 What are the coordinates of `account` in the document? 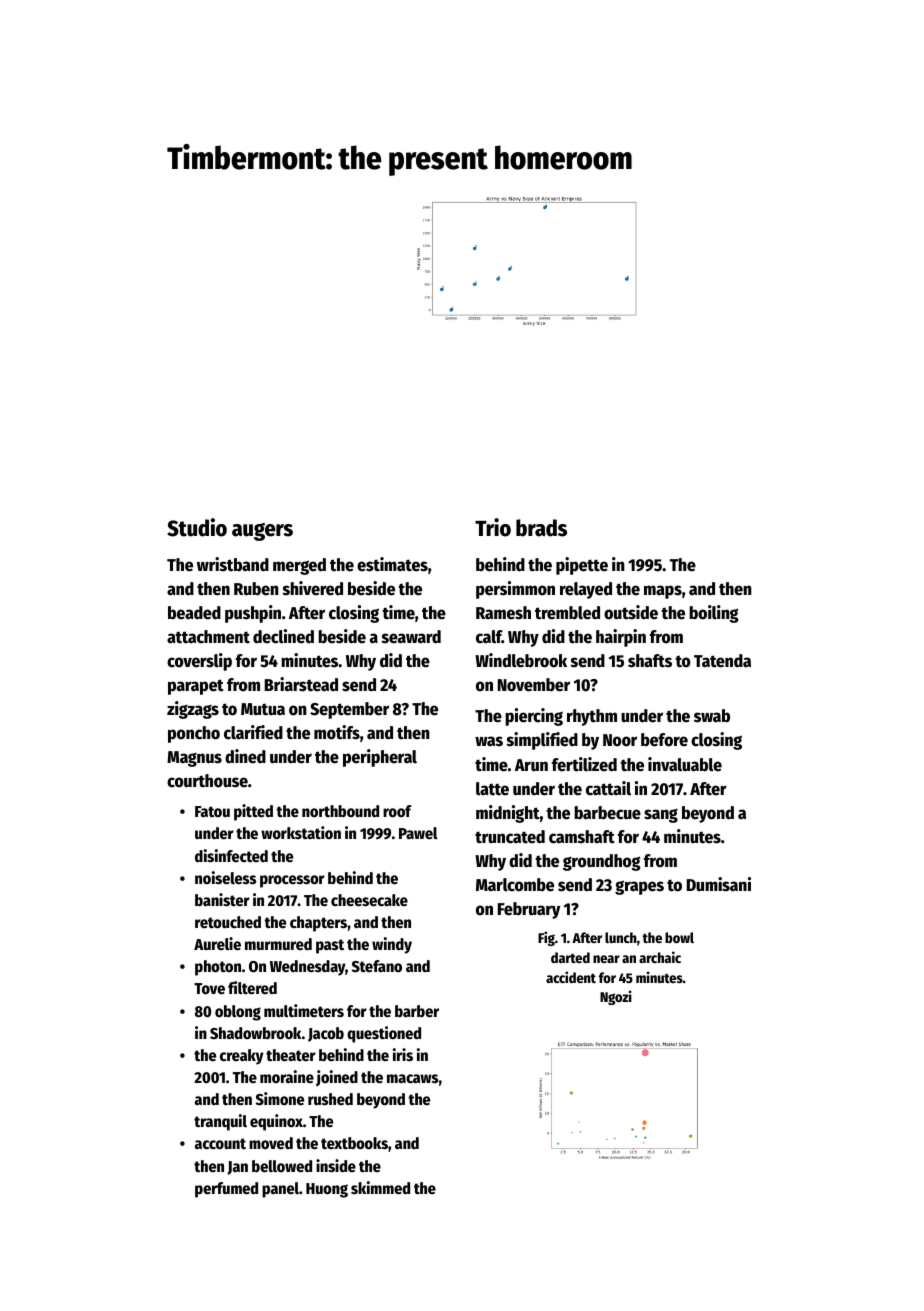 It's located at (220, 1144).
